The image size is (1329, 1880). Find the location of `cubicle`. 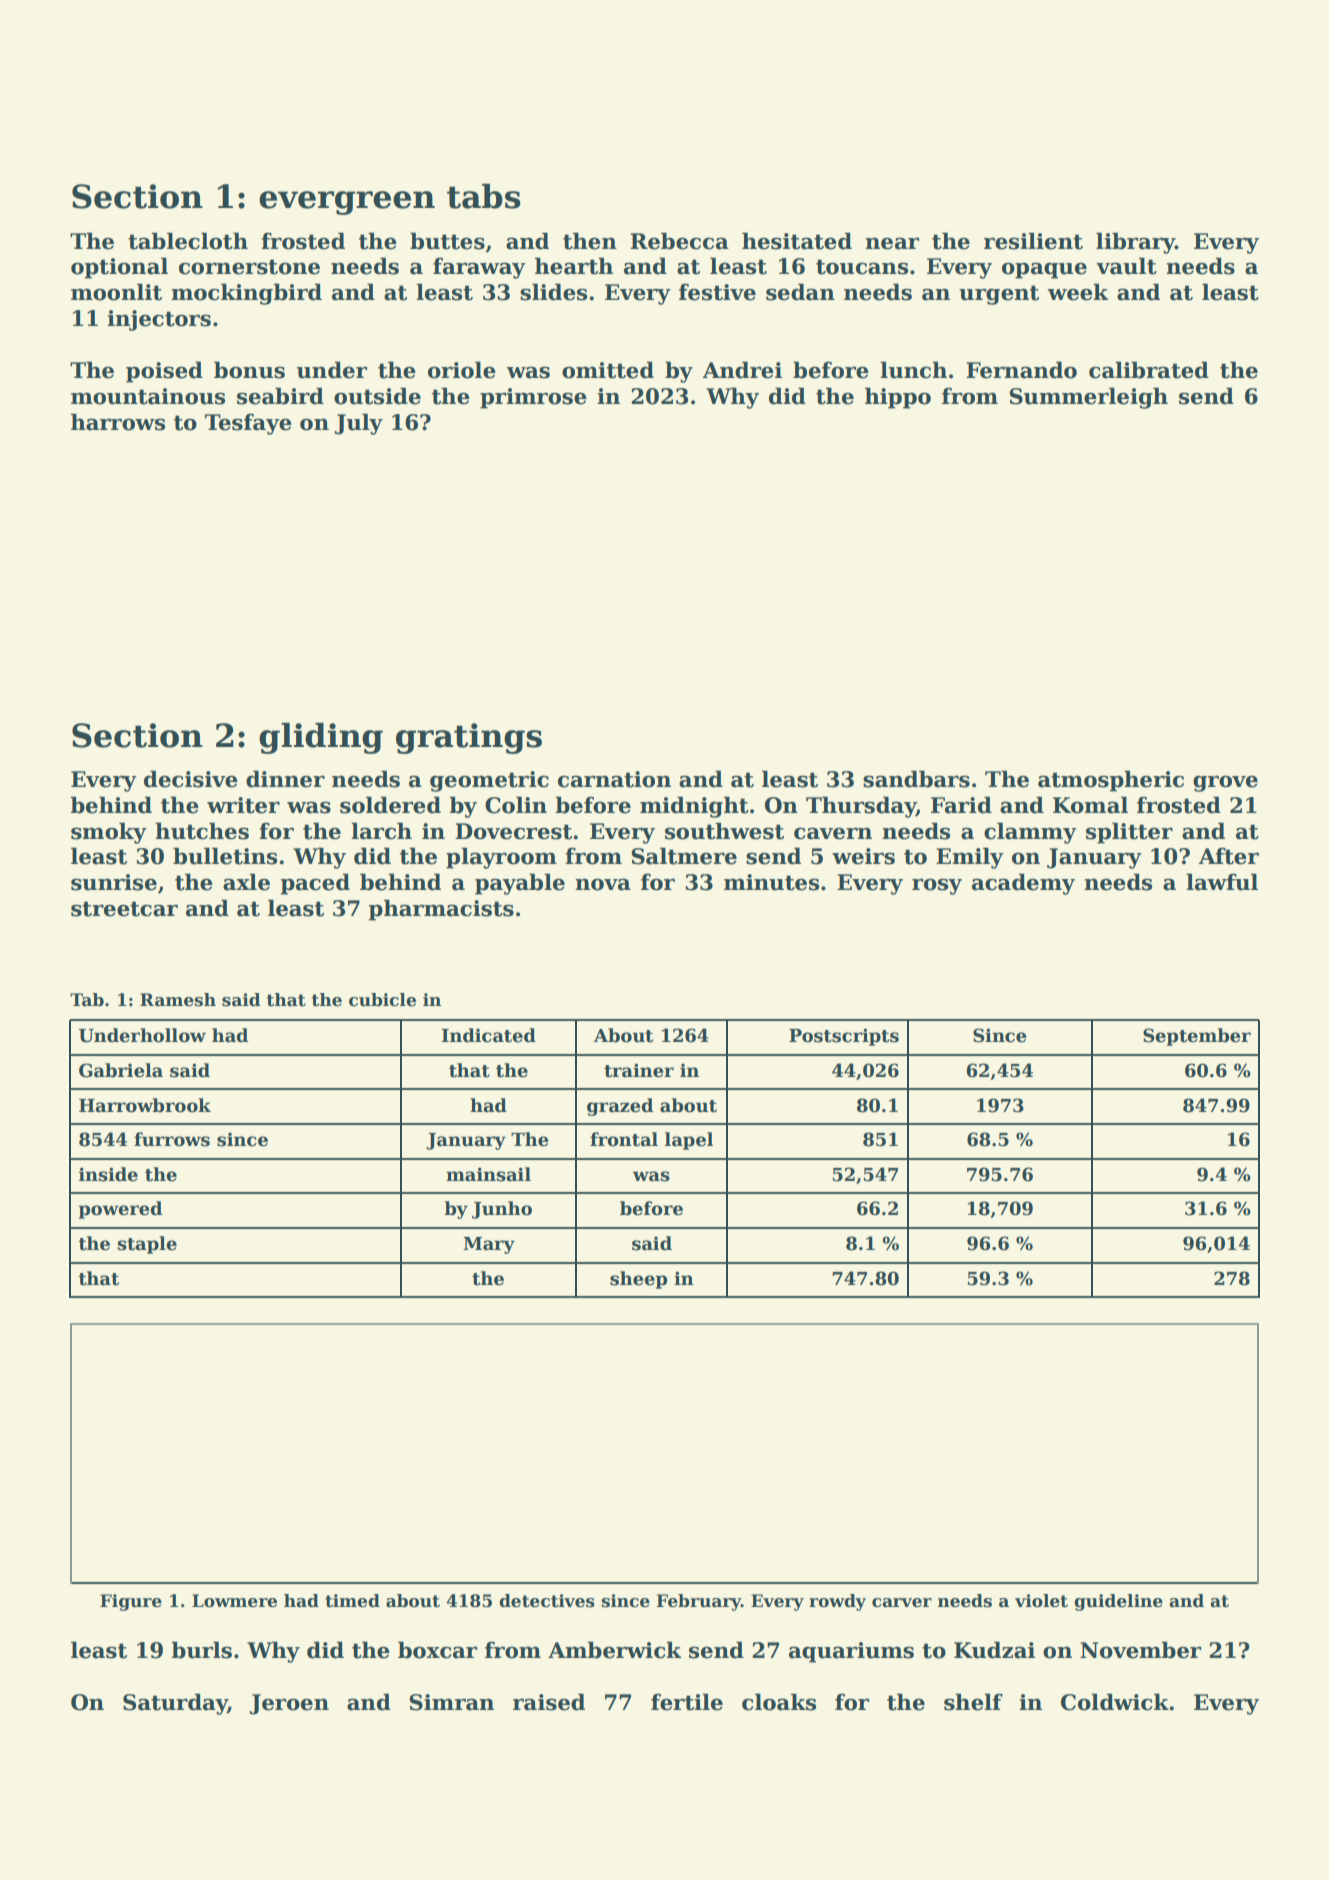

cubicle is located at coordinates (382, 1000).
